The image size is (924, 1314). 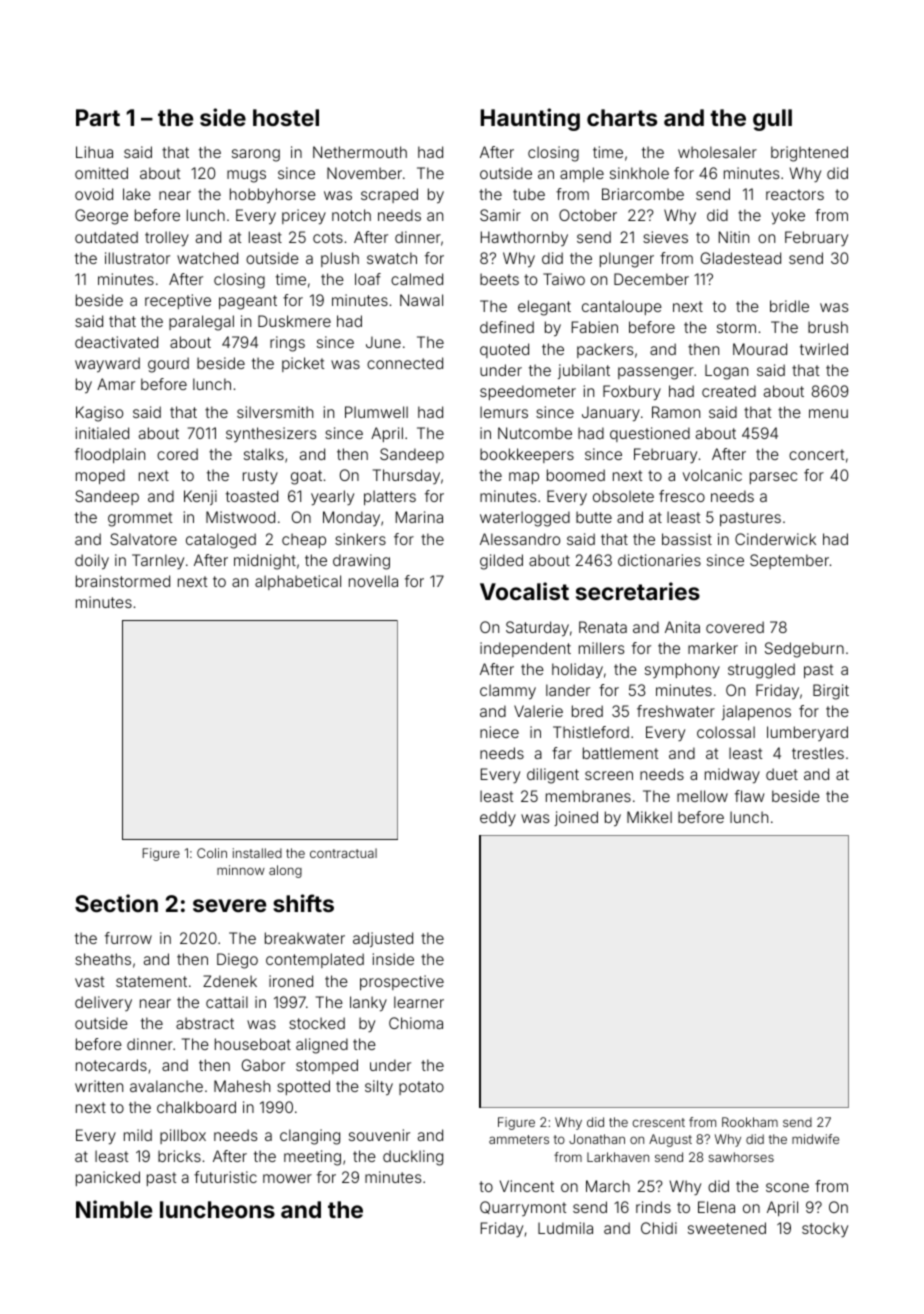 I want to click on receptive, so click(x=178, y=301).
